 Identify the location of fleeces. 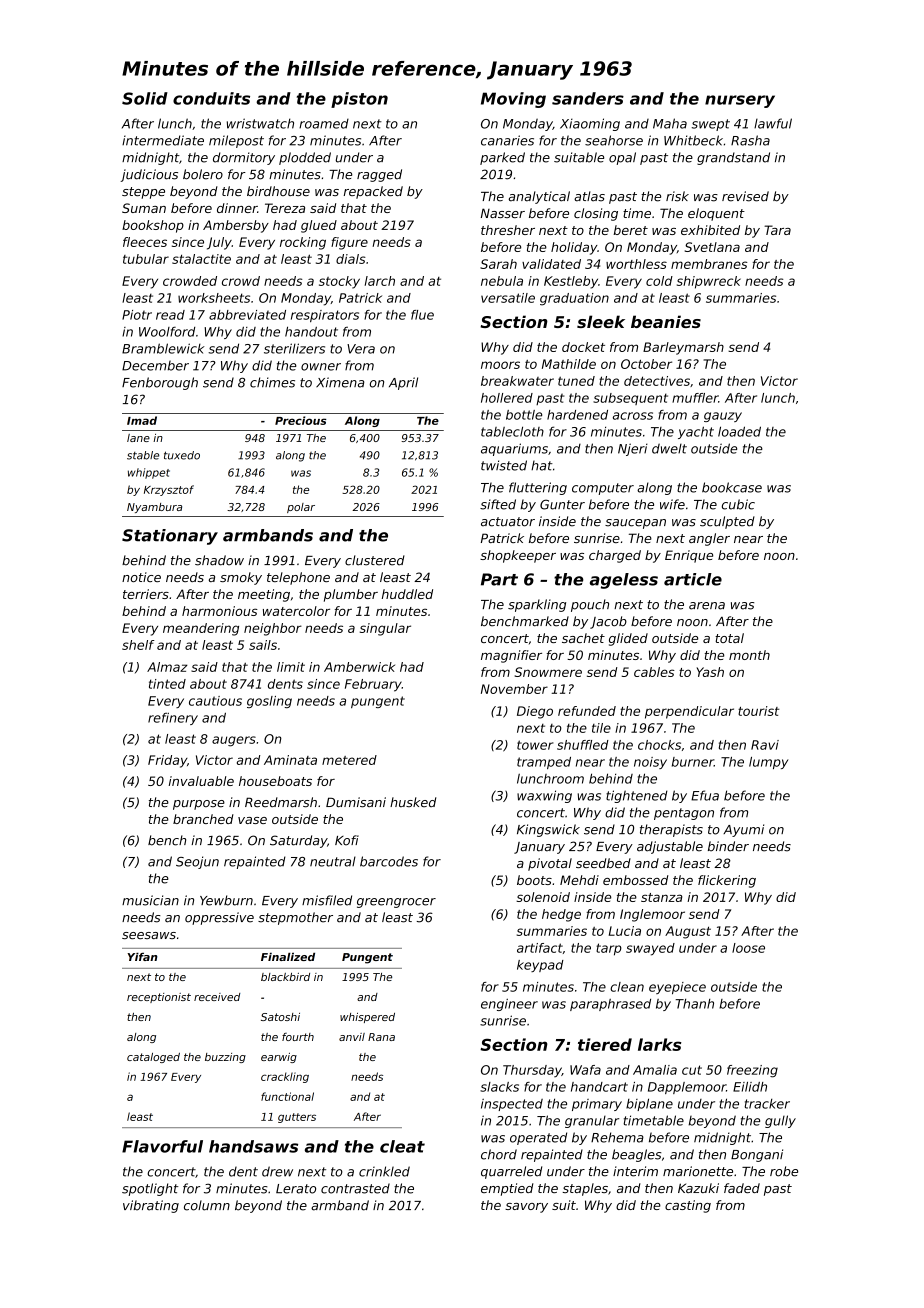
(145, 242).
